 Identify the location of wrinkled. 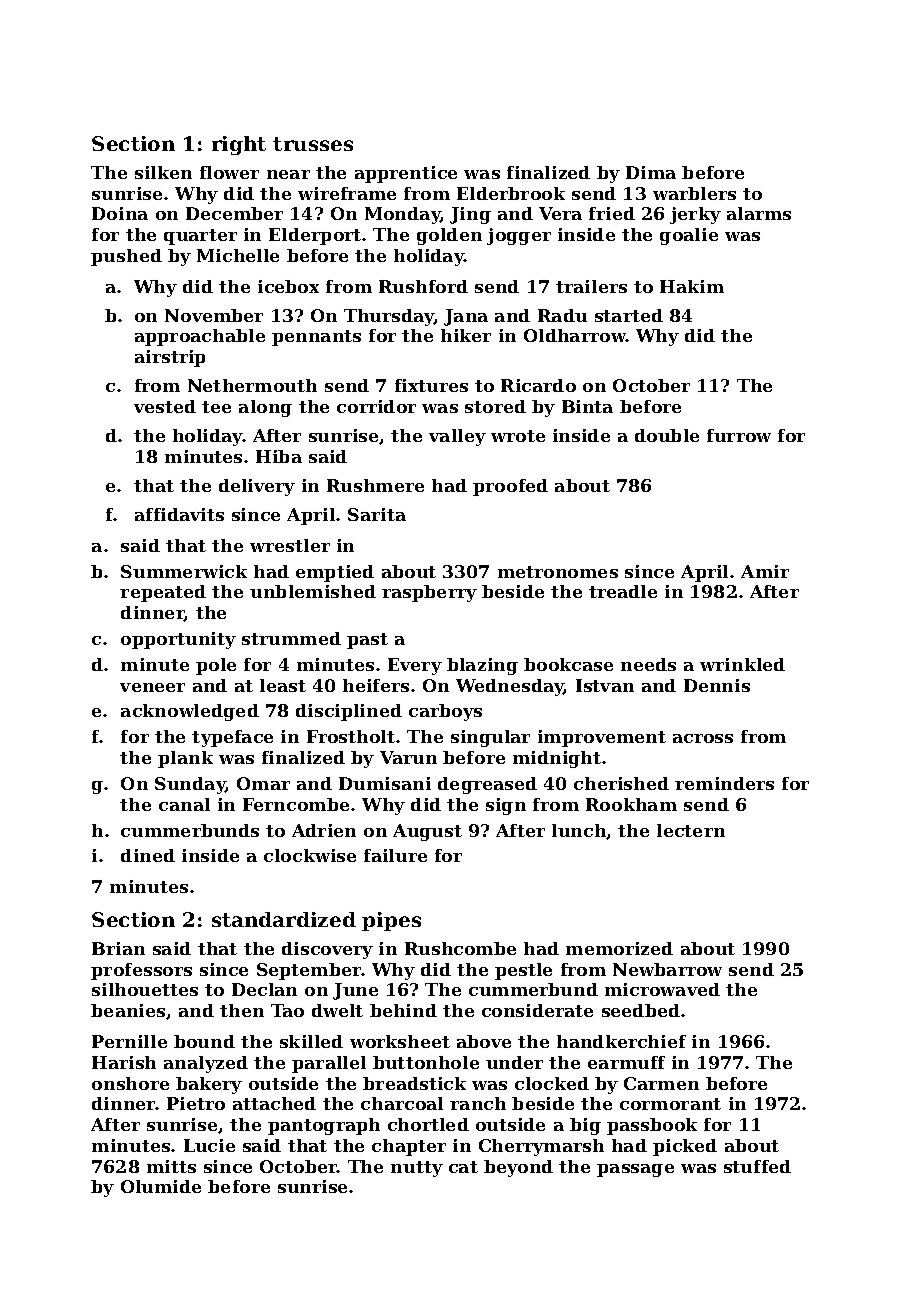
(742, 664).
